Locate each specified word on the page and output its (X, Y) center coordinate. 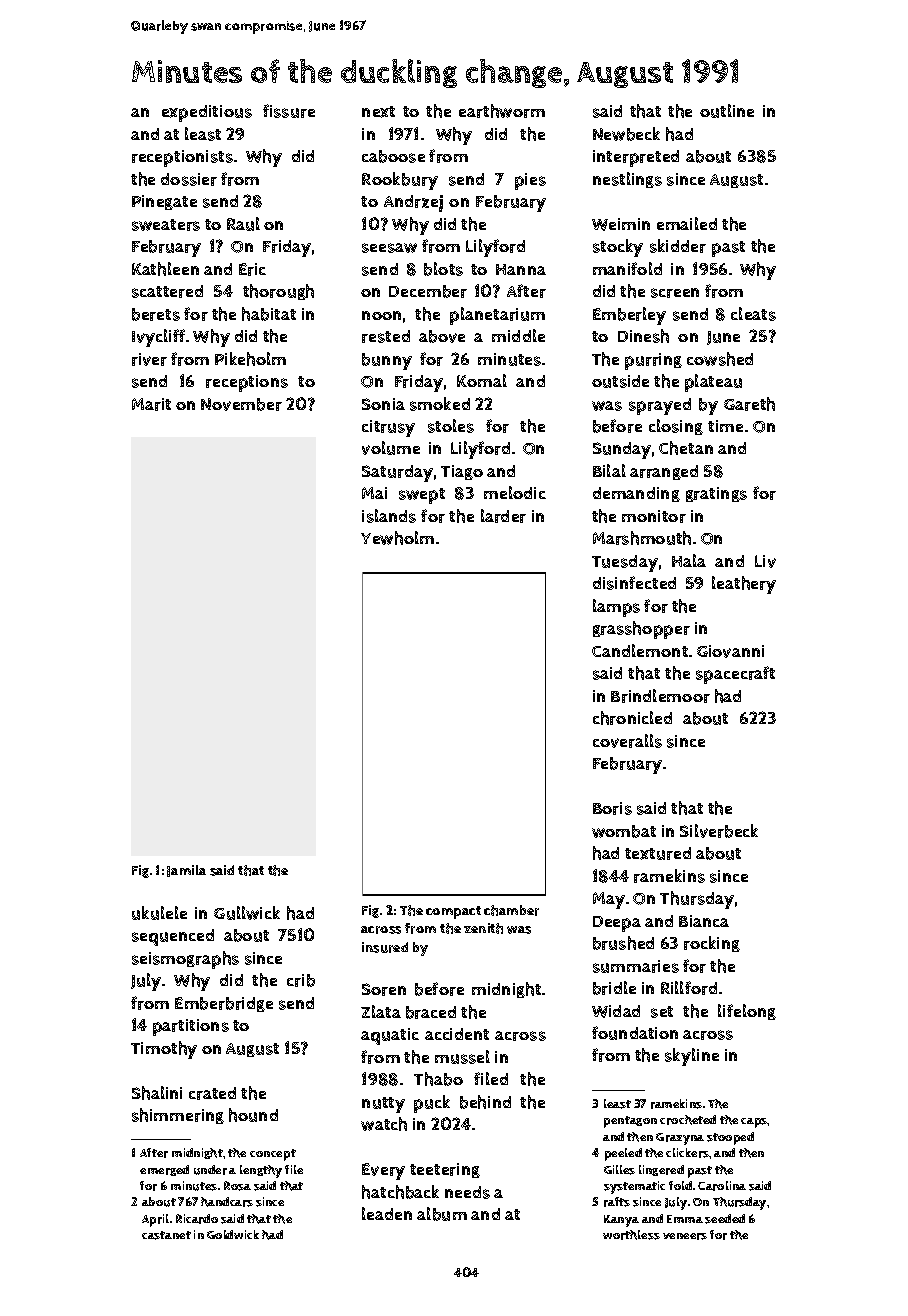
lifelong (747, 1012)
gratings (716, 494)
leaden (387, 1213)
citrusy (388, 428)
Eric (252, 269)
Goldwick (233, 1234)
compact (453, 912)
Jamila (186, 871)
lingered (661, 1170)
